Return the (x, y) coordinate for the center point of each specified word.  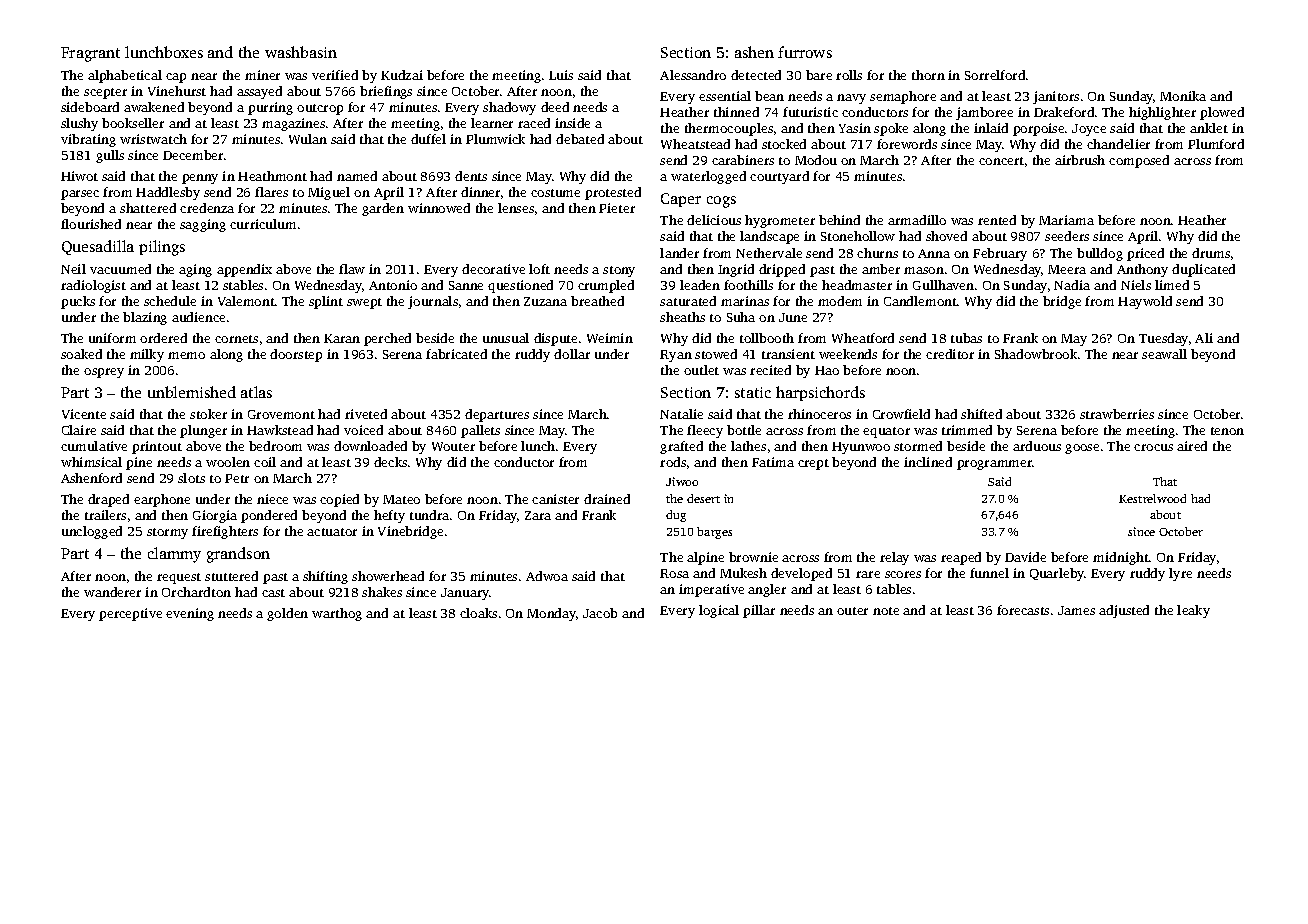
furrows (805, 52)
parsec (80, 195)
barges (714, 533)
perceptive (130, 614)
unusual (506, 338)
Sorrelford (995, 75)
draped (108, 500)
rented (997, 220)
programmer (995, 465)
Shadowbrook (1036, 354)
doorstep (296, 355)
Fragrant (90, 54)
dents (471, 176)
